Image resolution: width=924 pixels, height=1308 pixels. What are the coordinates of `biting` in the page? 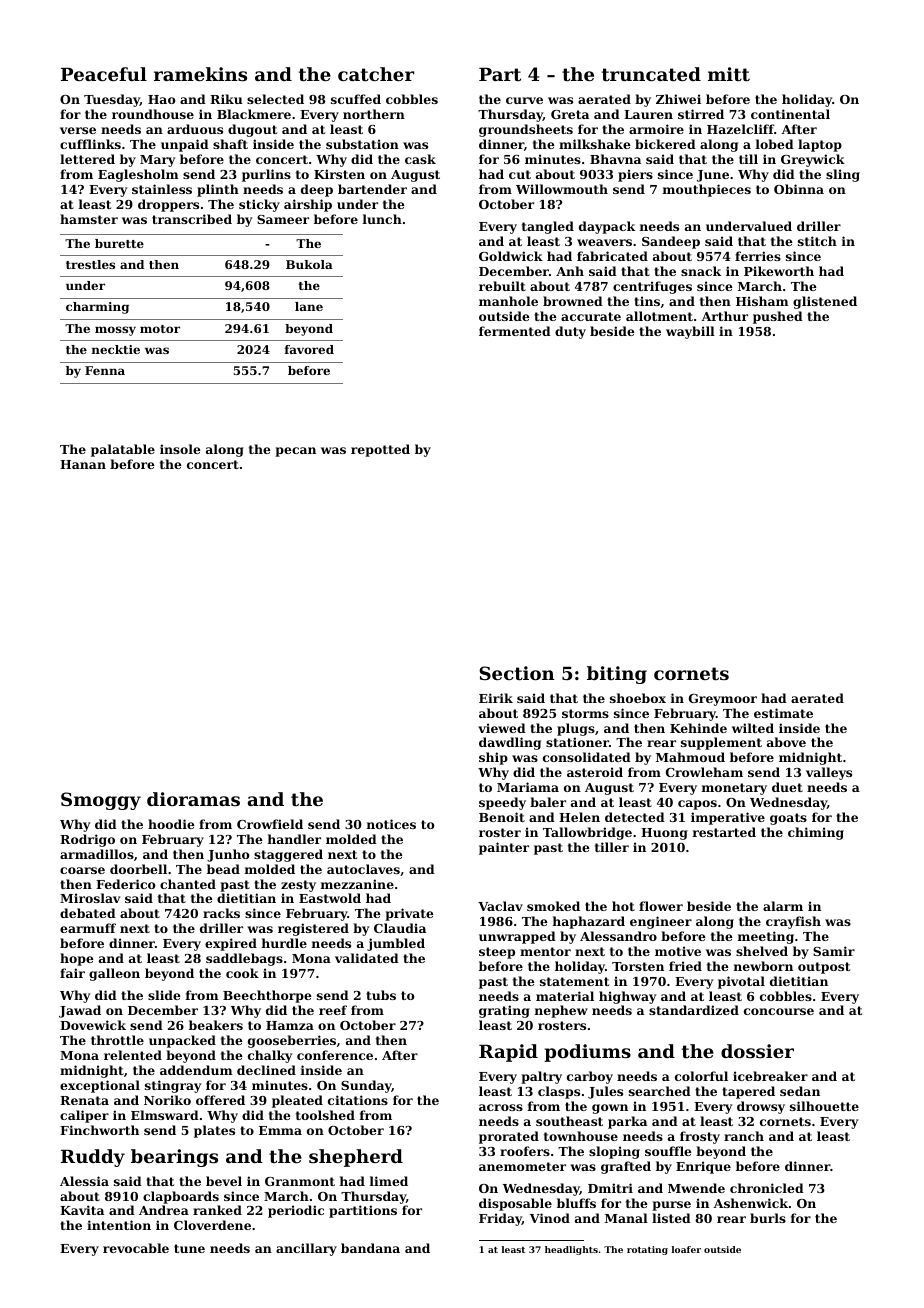 It's located at (617, 675).
